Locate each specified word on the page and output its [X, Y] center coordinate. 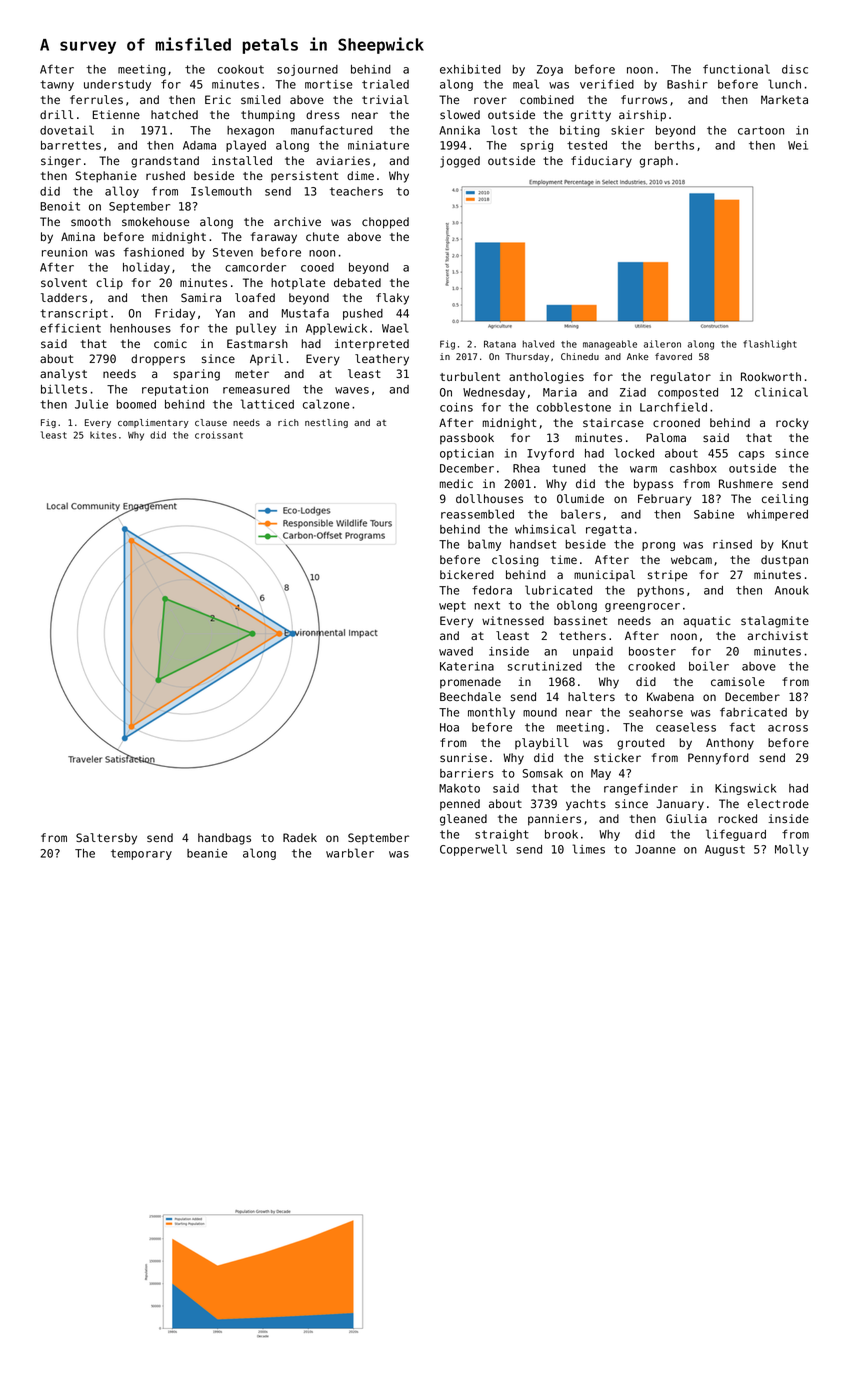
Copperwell [473, 850]
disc [795, 69]
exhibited [470, 69]
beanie [207, 853]
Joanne [655, 849]
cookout [241, 69]
